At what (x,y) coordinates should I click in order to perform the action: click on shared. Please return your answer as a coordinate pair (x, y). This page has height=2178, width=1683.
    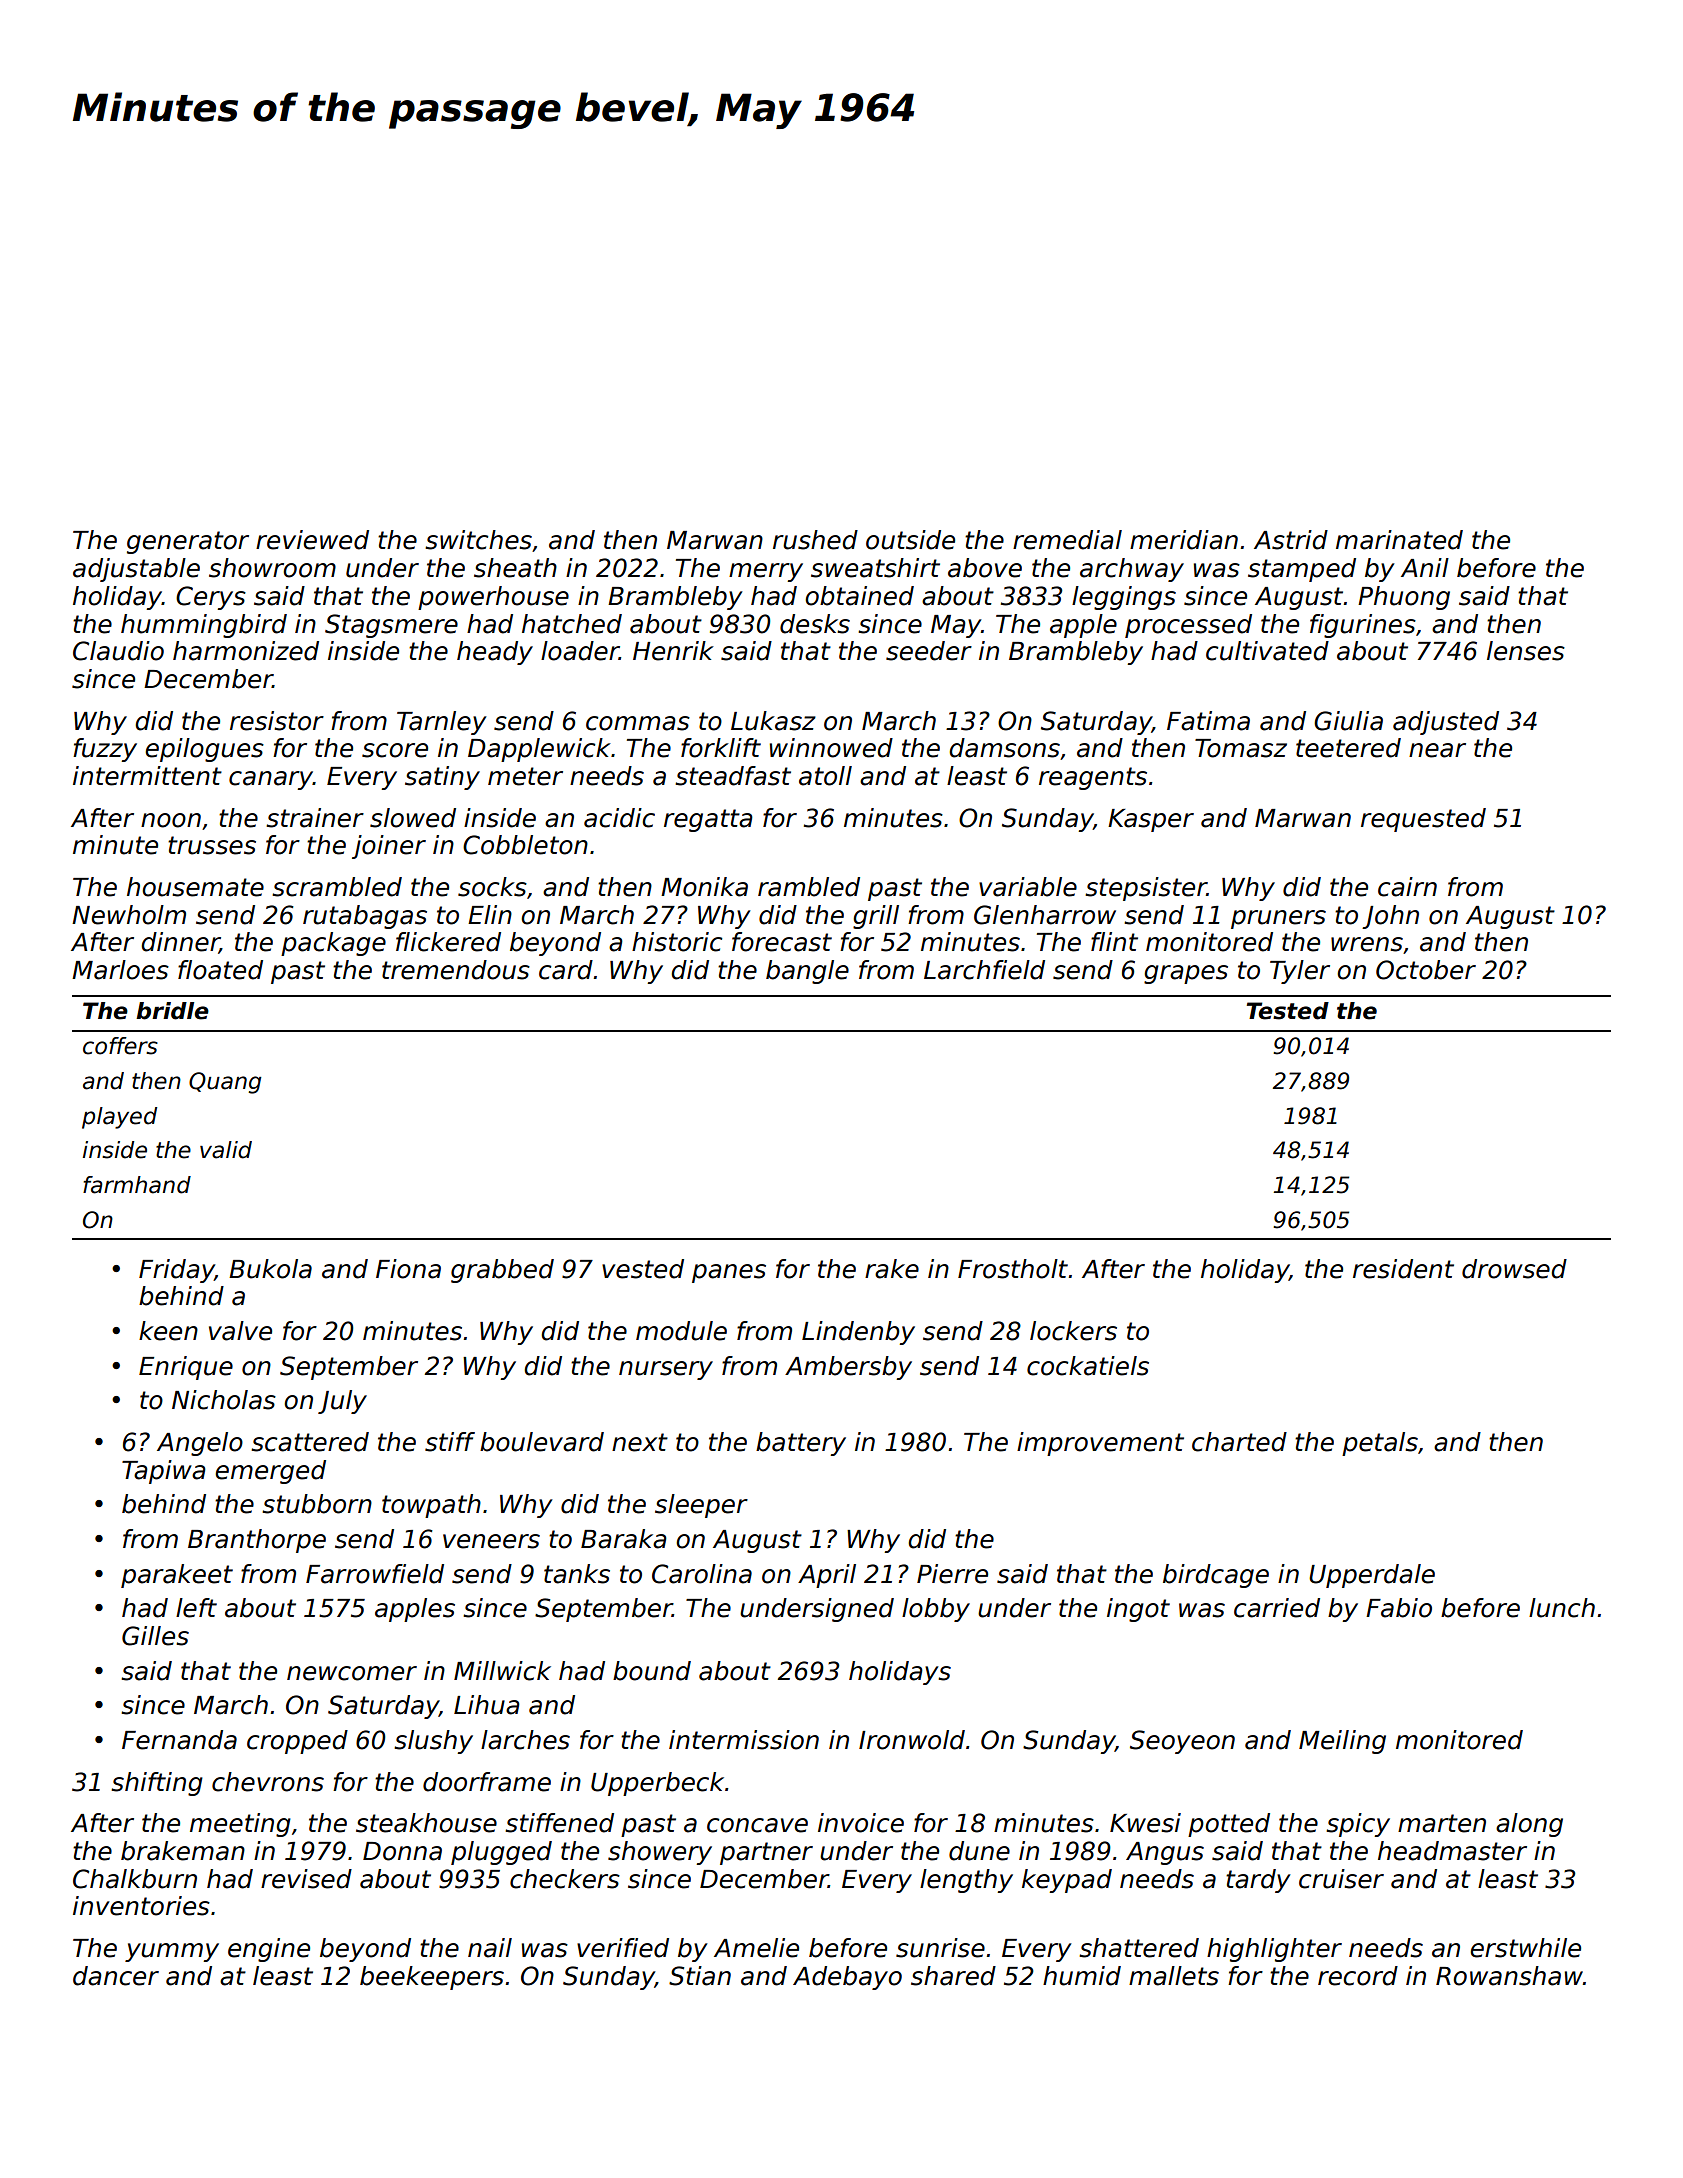
    Looking at the image, I should click on (953, 1976).
